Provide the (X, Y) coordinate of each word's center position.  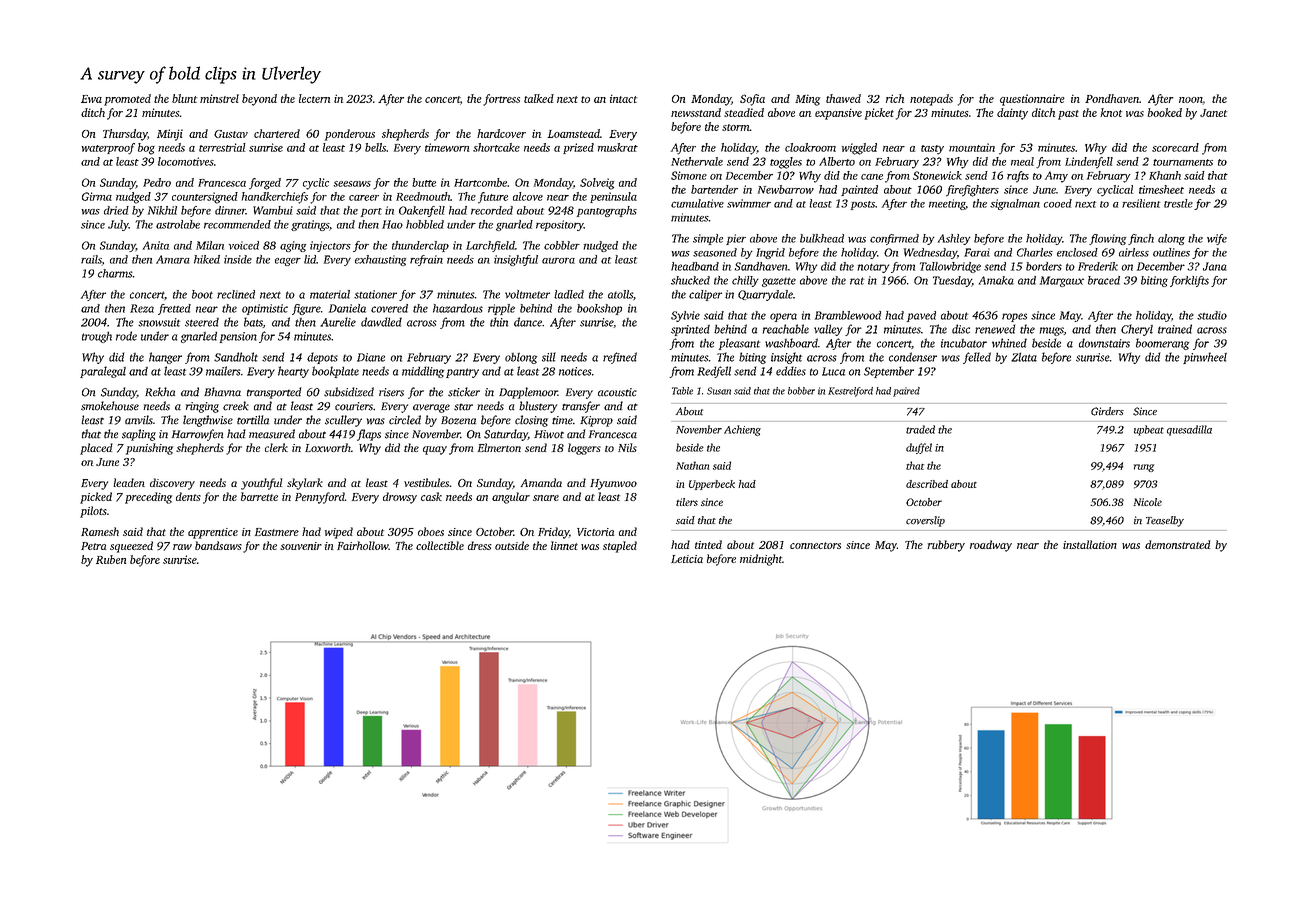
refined (620, 358)
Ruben (111, 559)
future (493, 198)
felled (977, 358)
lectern (314, 98)
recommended (237, 224)
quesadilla (1189, 430)
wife (1217, 239)
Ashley (954, 239)
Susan (719, 391)
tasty (932, 150)
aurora (558, 261)
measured (272, 434)
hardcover (501, 133)
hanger (165, 358)
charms (115, 273)
